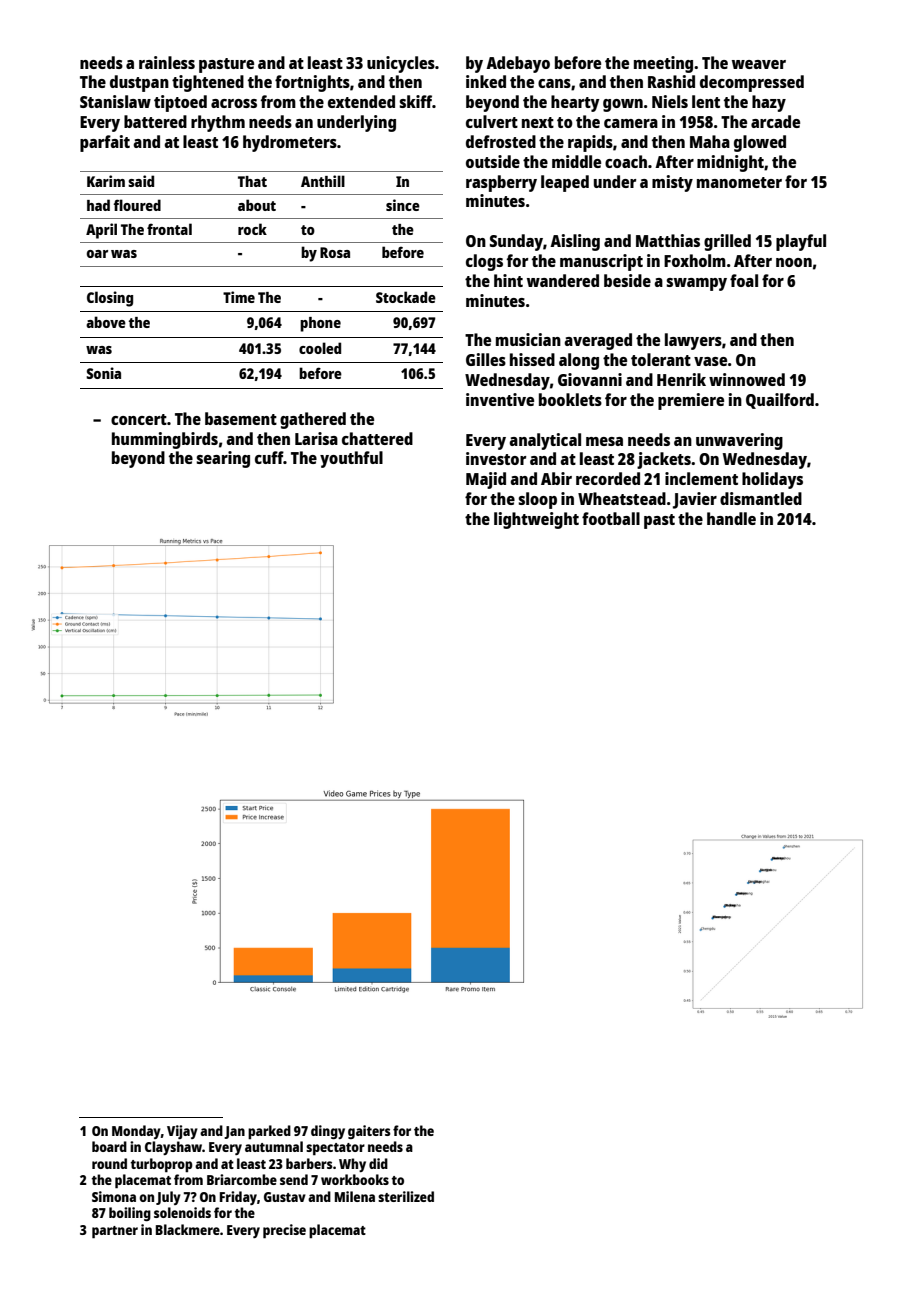  I want to click on noon, so click(794, 262).
